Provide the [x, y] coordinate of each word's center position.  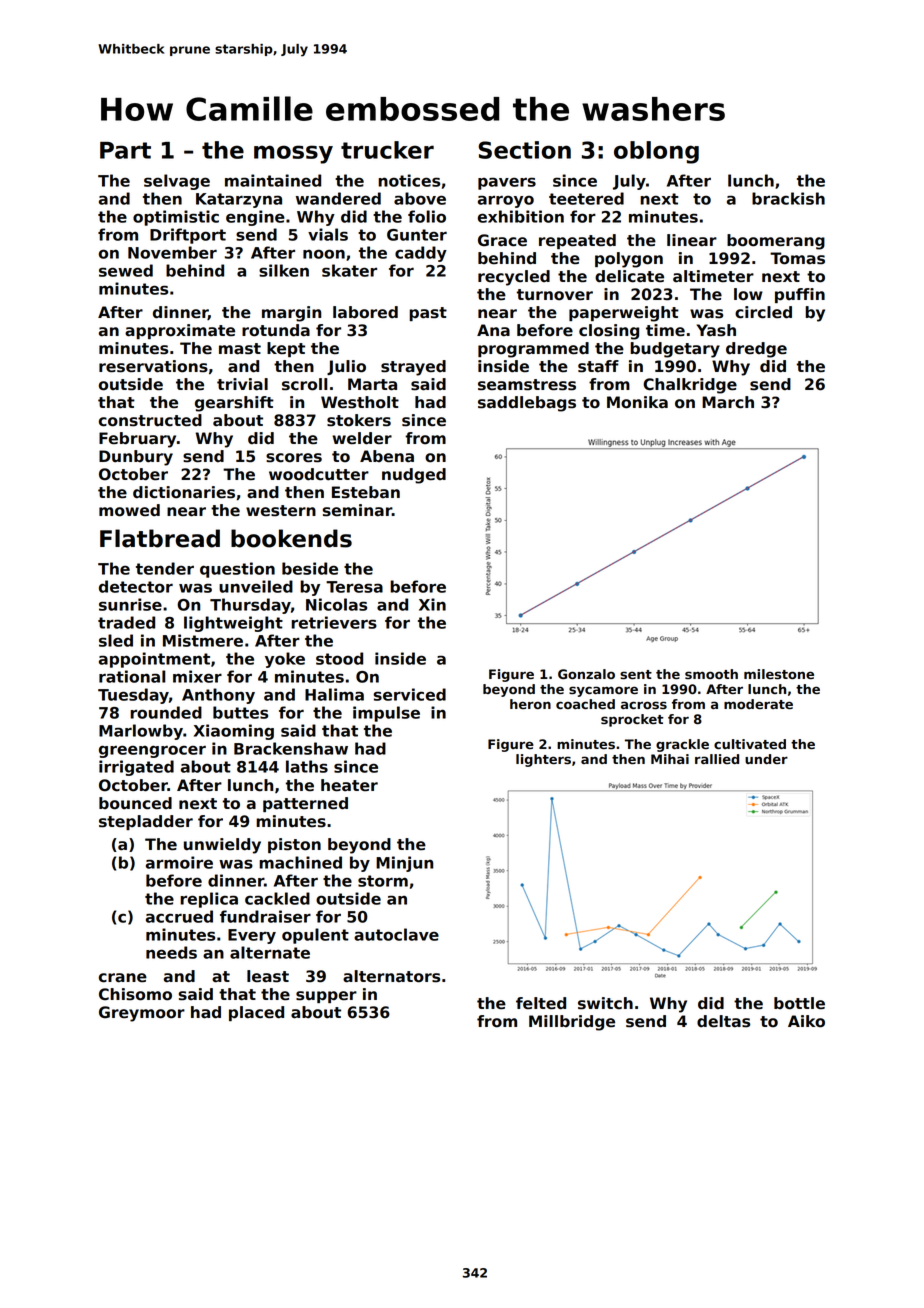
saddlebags [527, 404]
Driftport [188, 236]
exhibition [521, 216]
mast [240, 349]
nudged [414, 476]
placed [256, 1013]
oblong [656, 152]
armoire [179, 862]
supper [326, 997]
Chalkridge [690, 386]
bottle [799, 1003]
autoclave [396, 934]
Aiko [806, 1021]
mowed [129, 510]
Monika [637, 402]
